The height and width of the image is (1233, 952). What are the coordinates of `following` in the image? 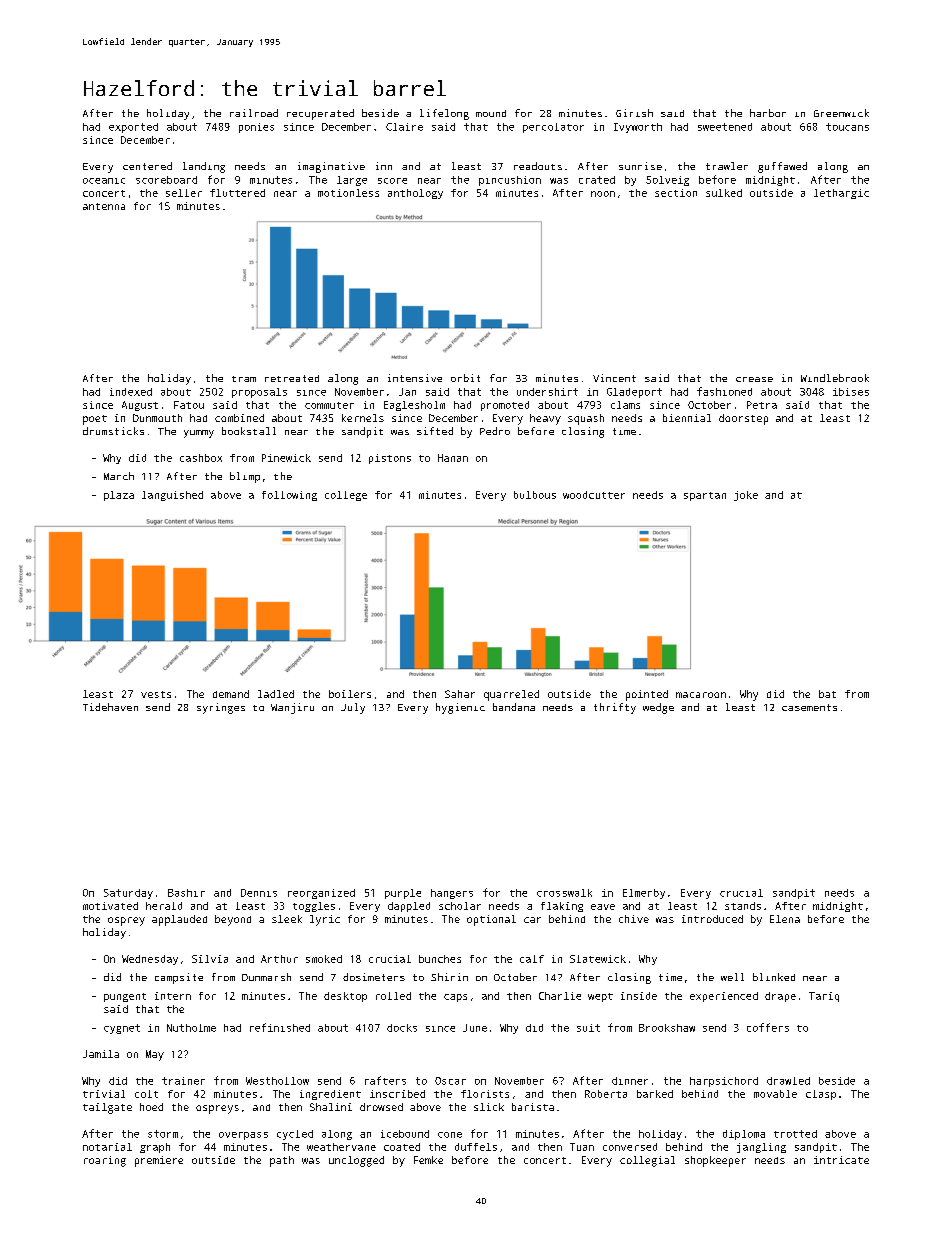 It's located at (289, 496).
